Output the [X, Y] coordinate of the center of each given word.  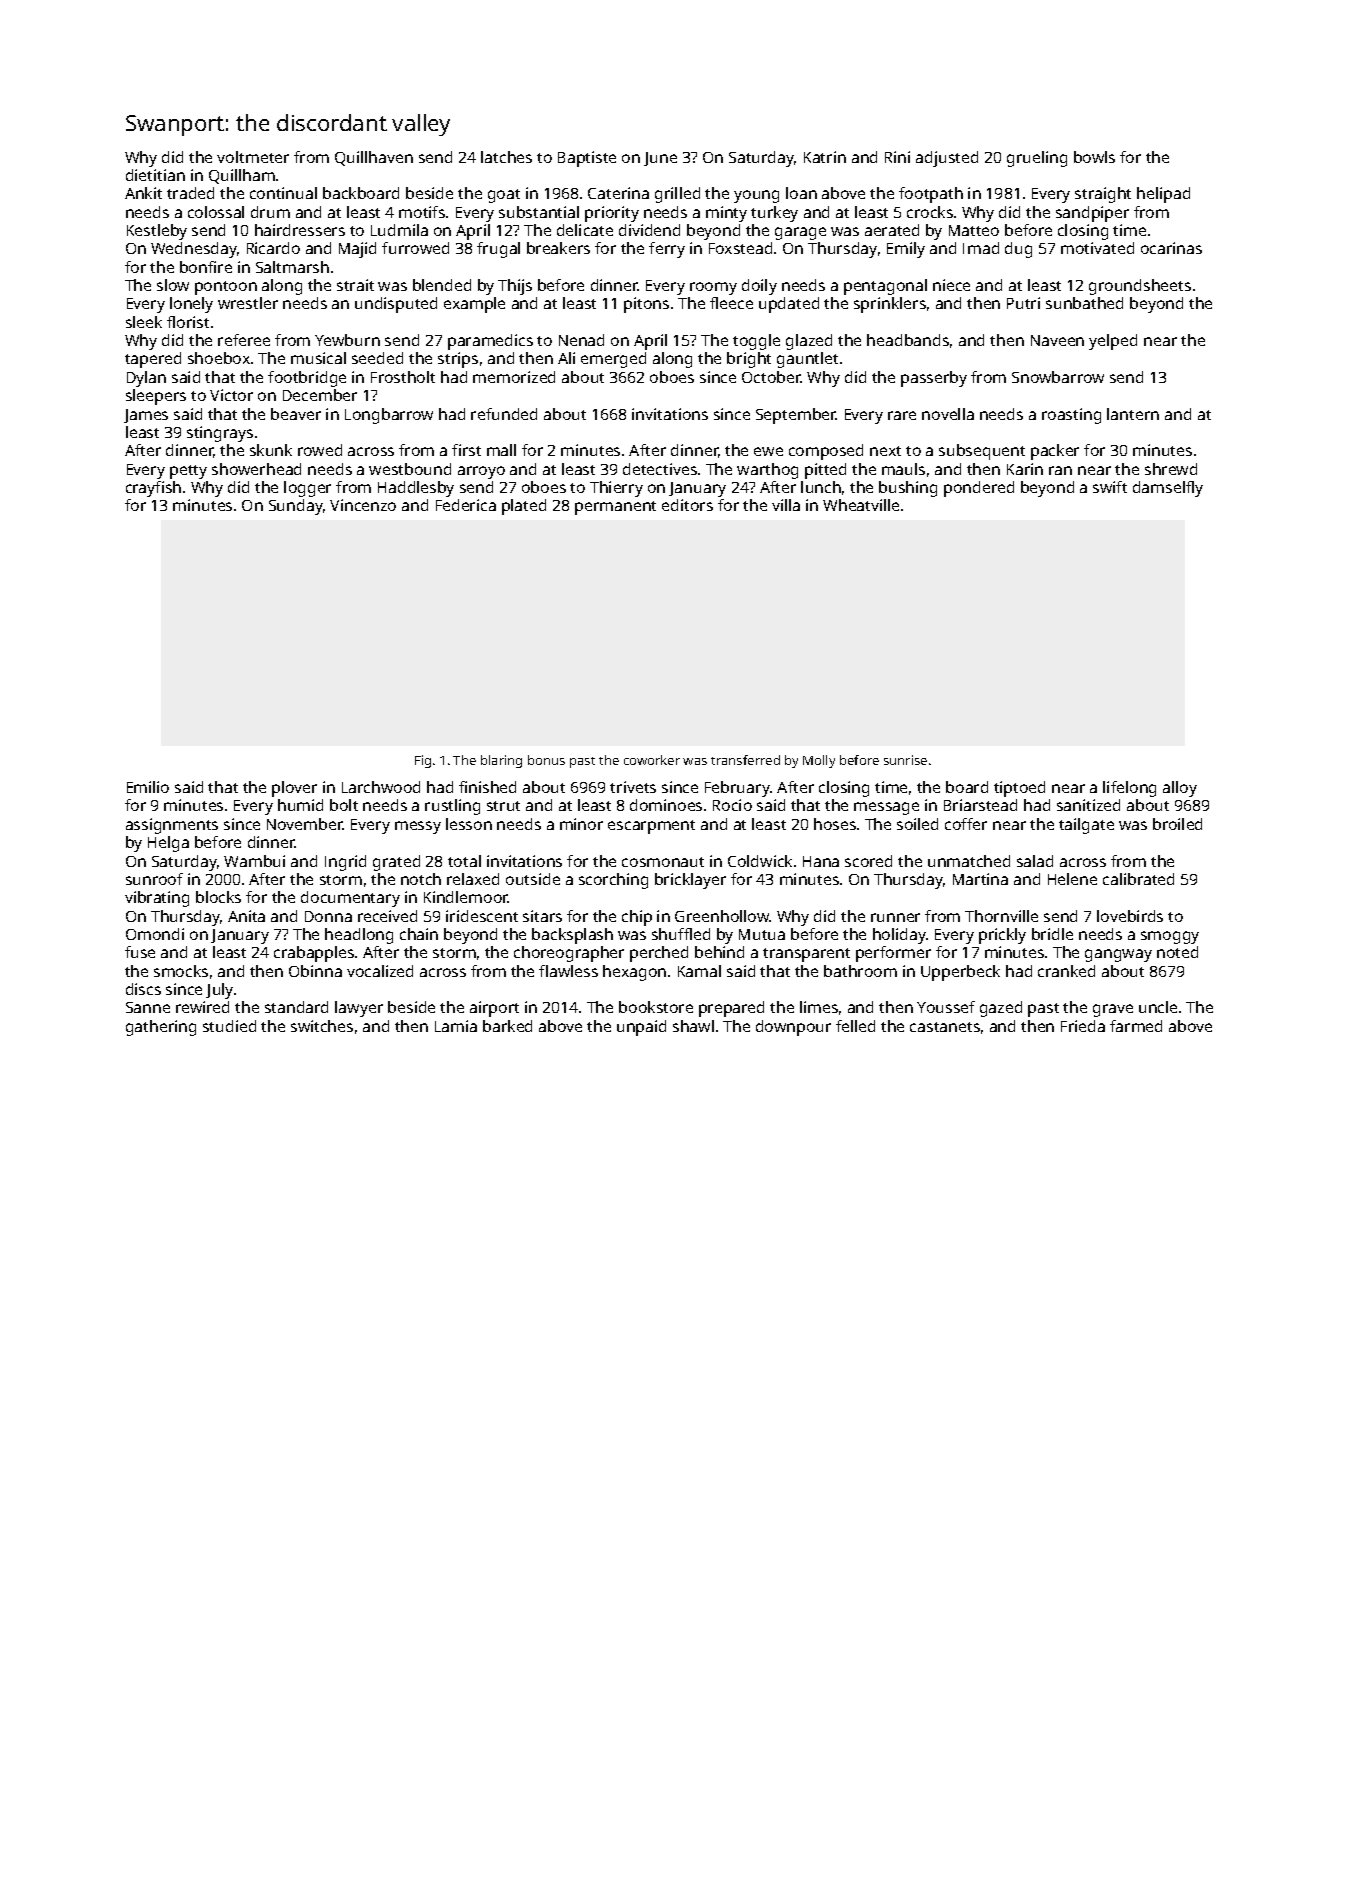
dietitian [155, 175]
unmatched [969, 861]
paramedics [490, 342]
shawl [693, 1026]
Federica [466, 505]
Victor [231, 395]
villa [786, 505]
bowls [1094, 157]
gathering [161, 1028]
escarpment [651, 827]
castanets [945, 1027]
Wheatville [861, 505]
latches [506, 157]
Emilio [148, 787]
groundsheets [1140, 287]
